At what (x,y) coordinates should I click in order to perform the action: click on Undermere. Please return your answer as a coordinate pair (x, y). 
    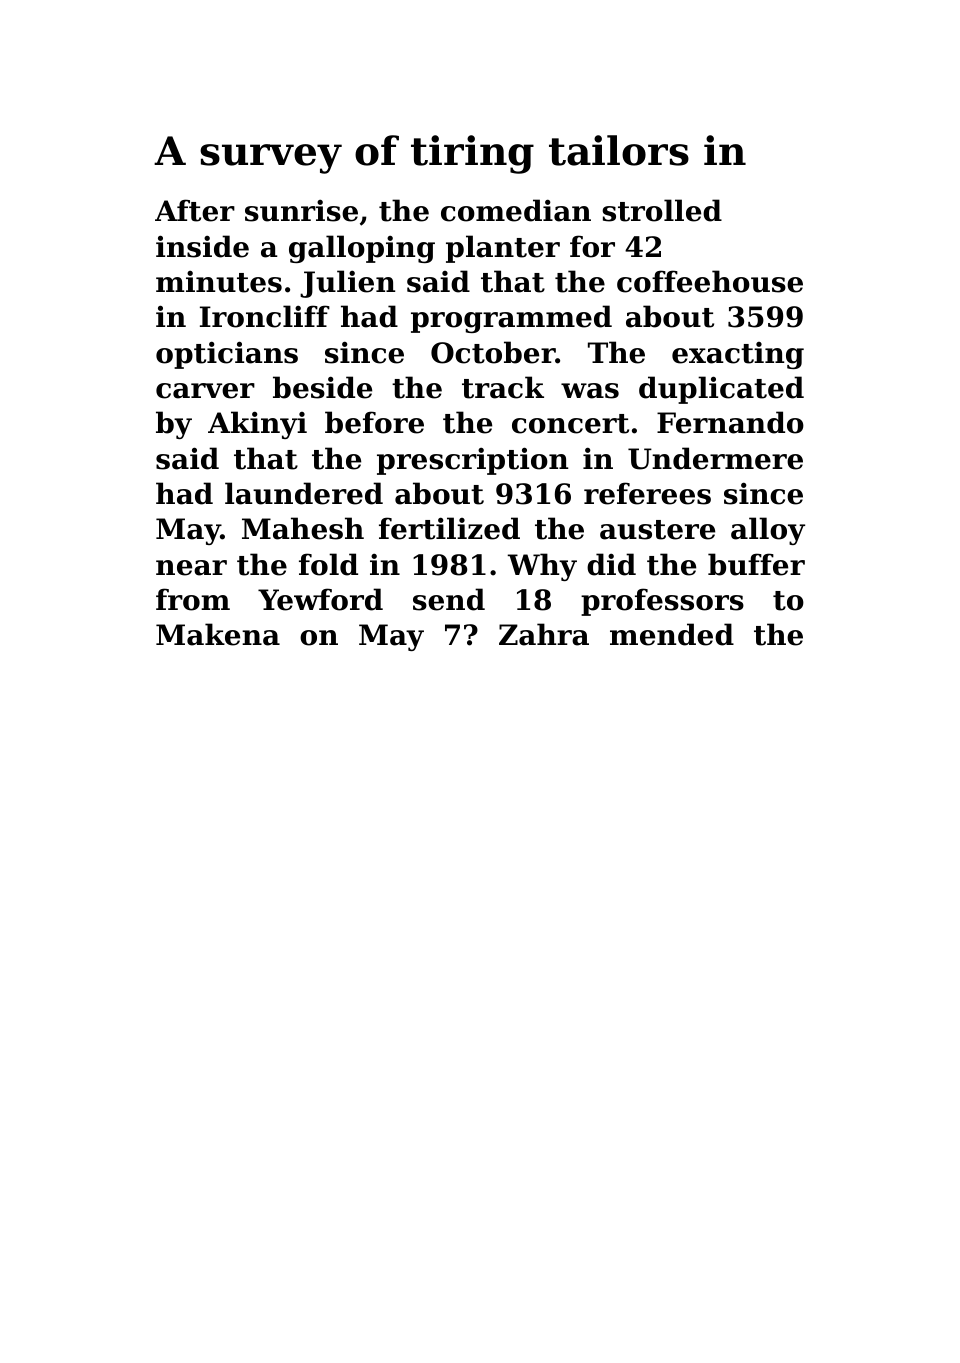
    Looking at the image, I should click on (715, 458).
